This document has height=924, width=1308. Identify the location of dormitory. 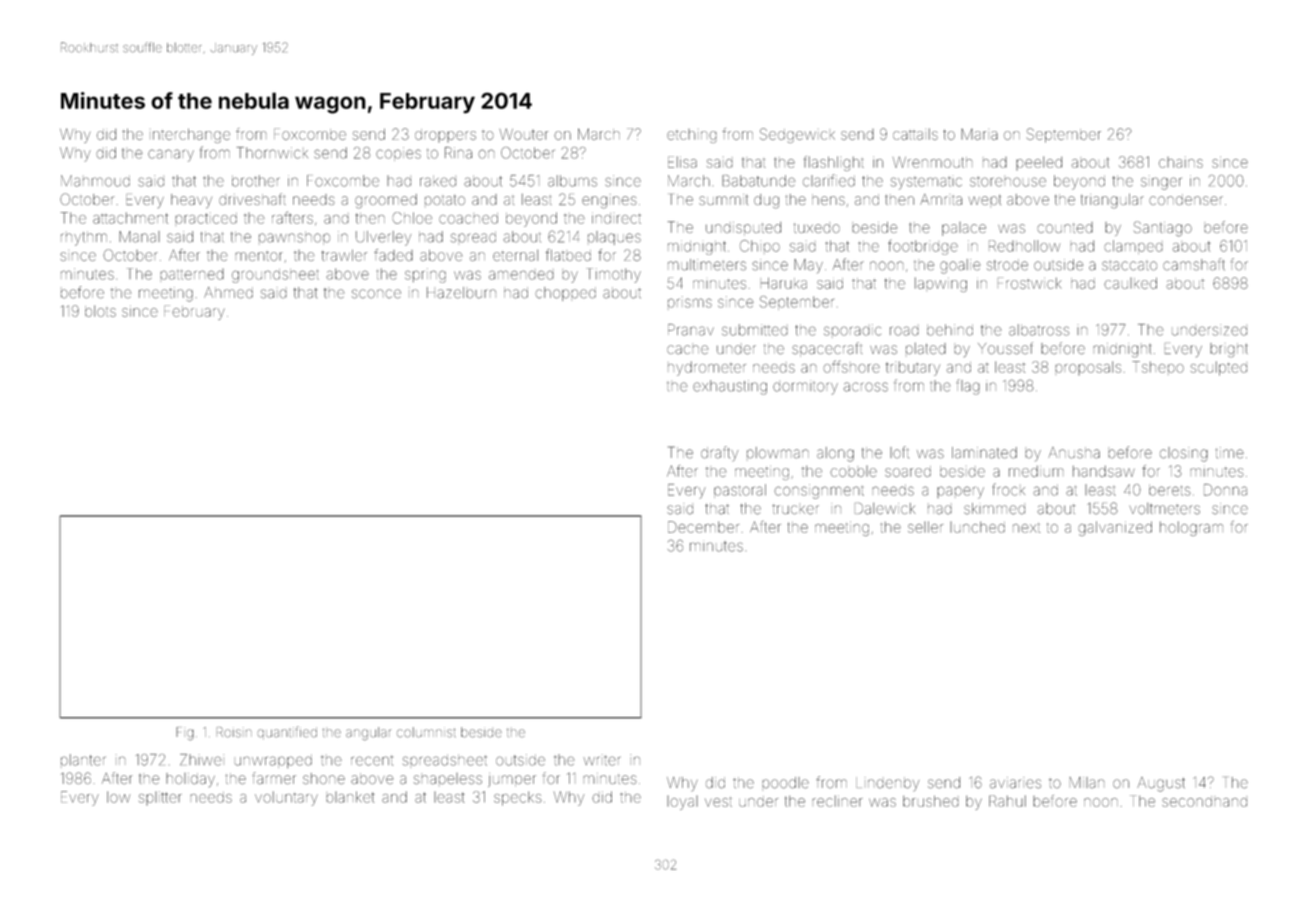
(805, 387).
